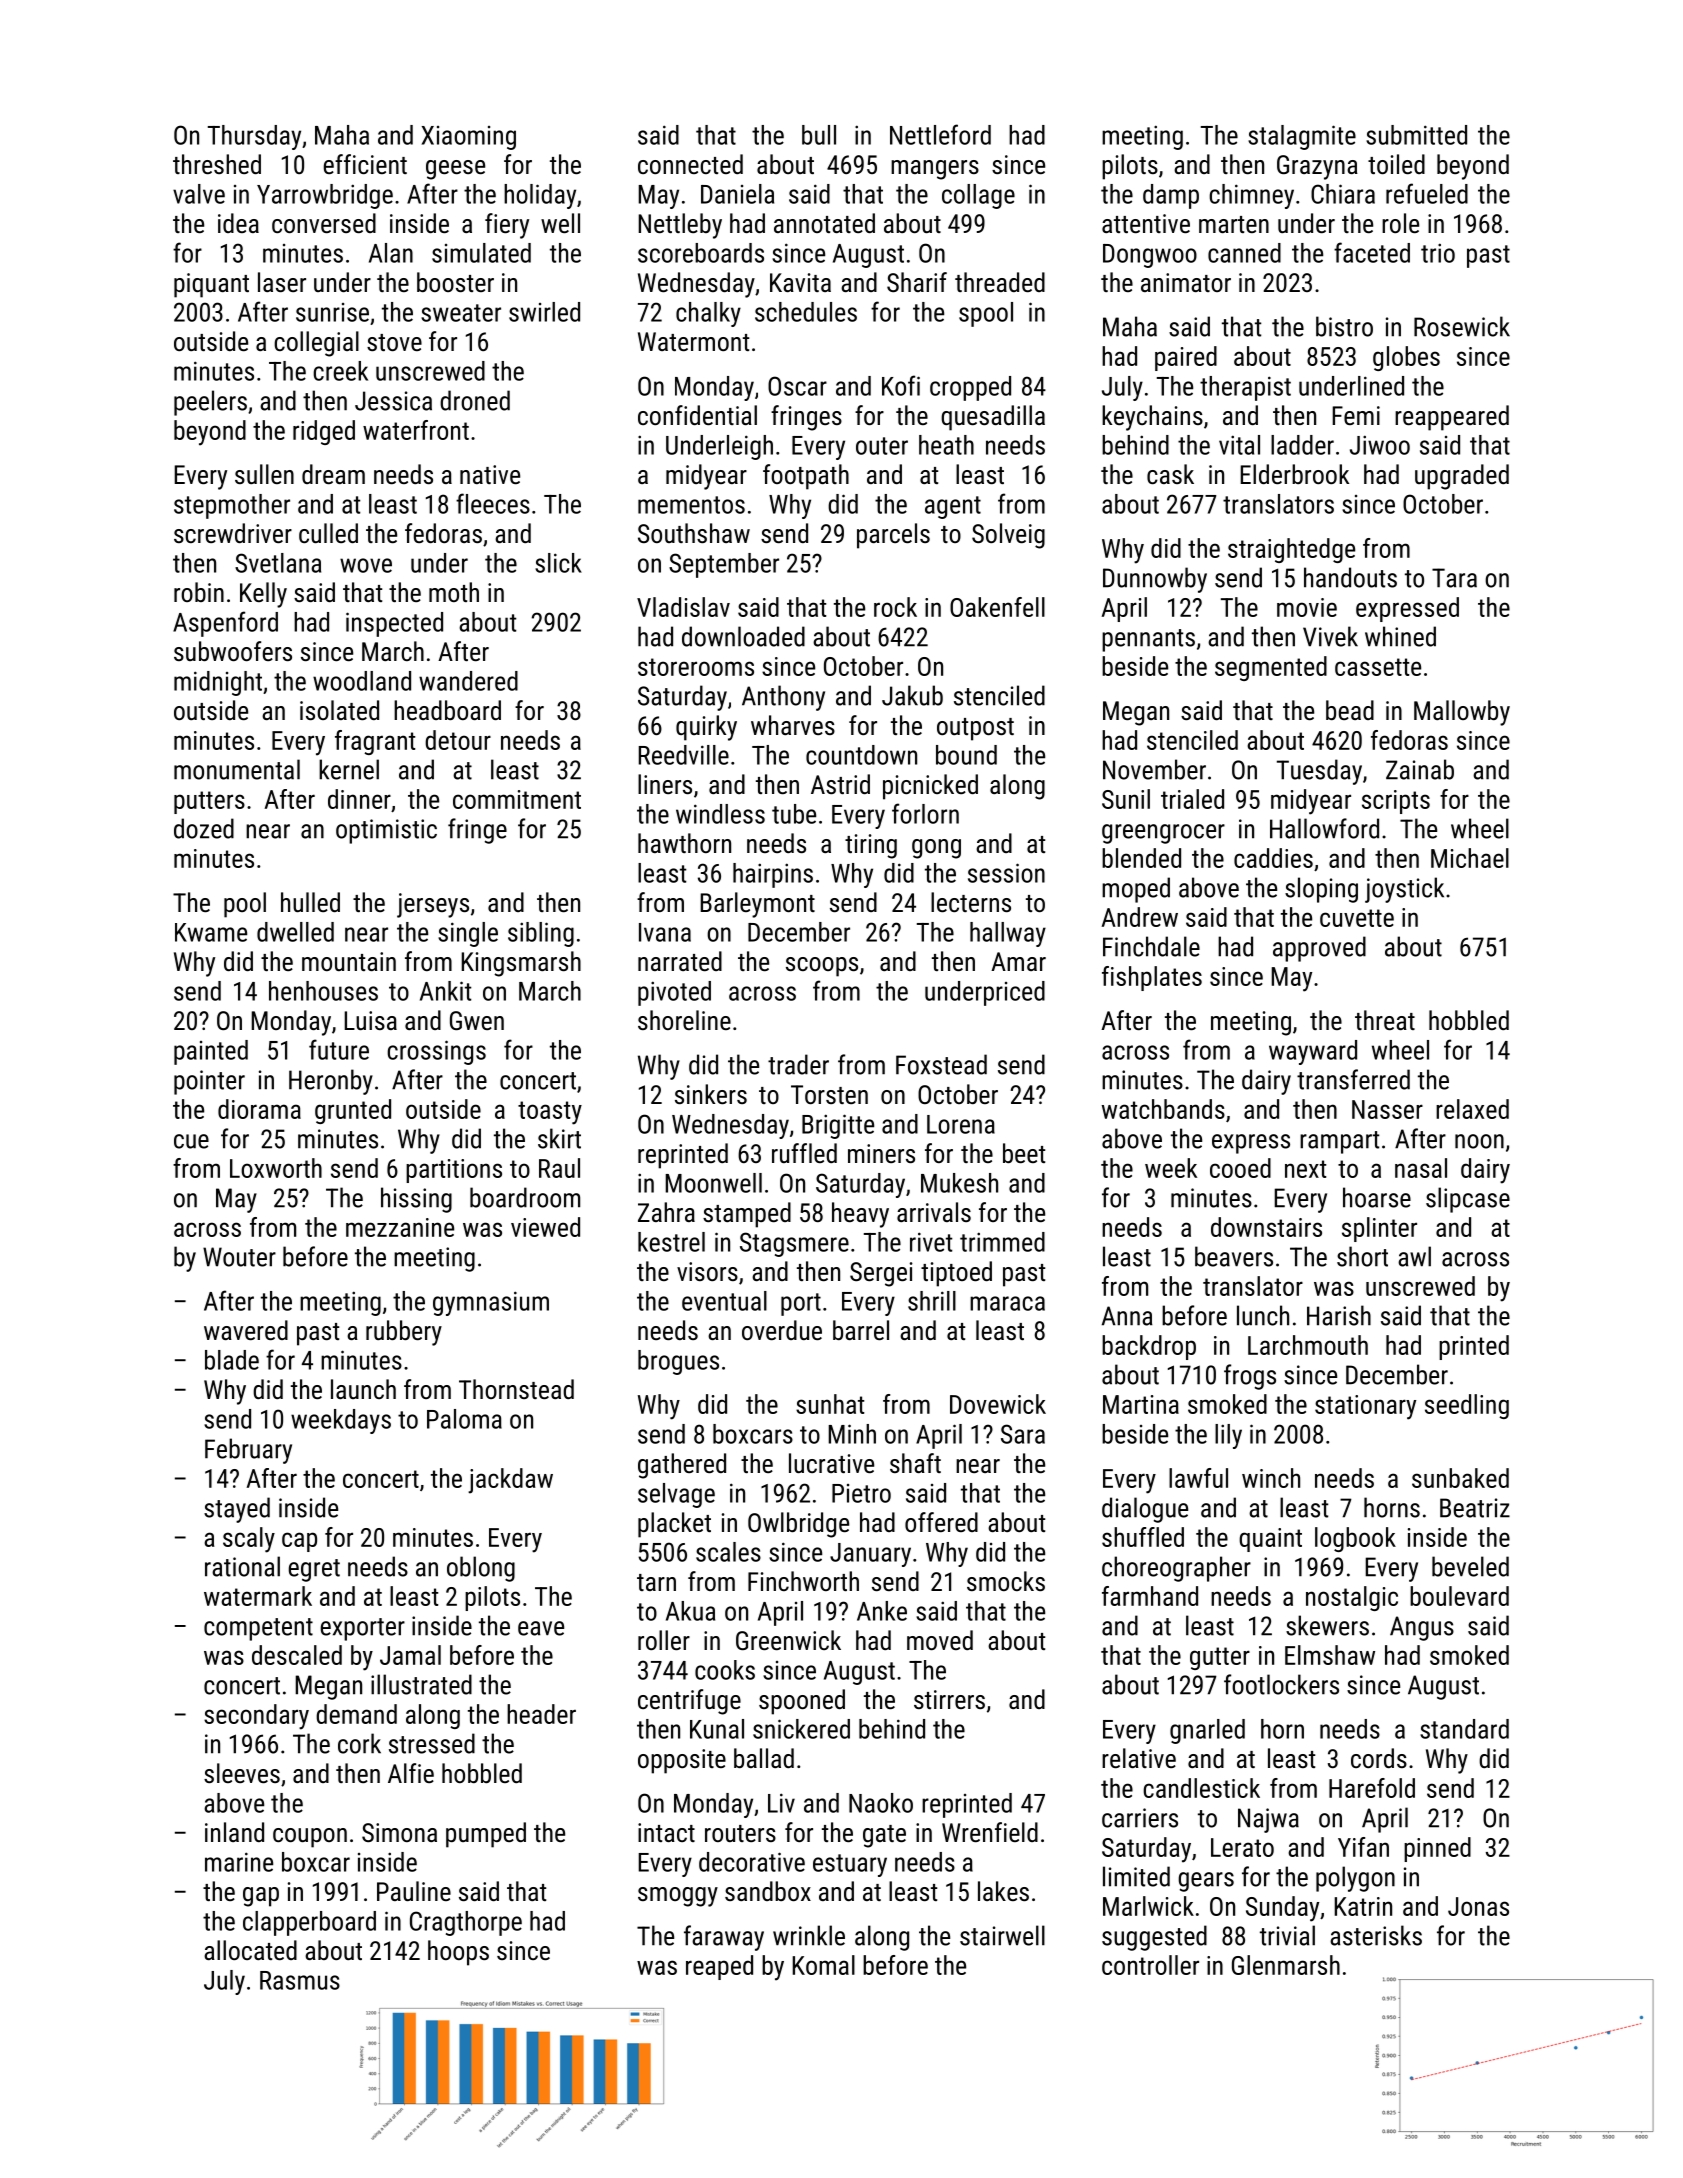  I want to click on threshed, so click(217, 164).
